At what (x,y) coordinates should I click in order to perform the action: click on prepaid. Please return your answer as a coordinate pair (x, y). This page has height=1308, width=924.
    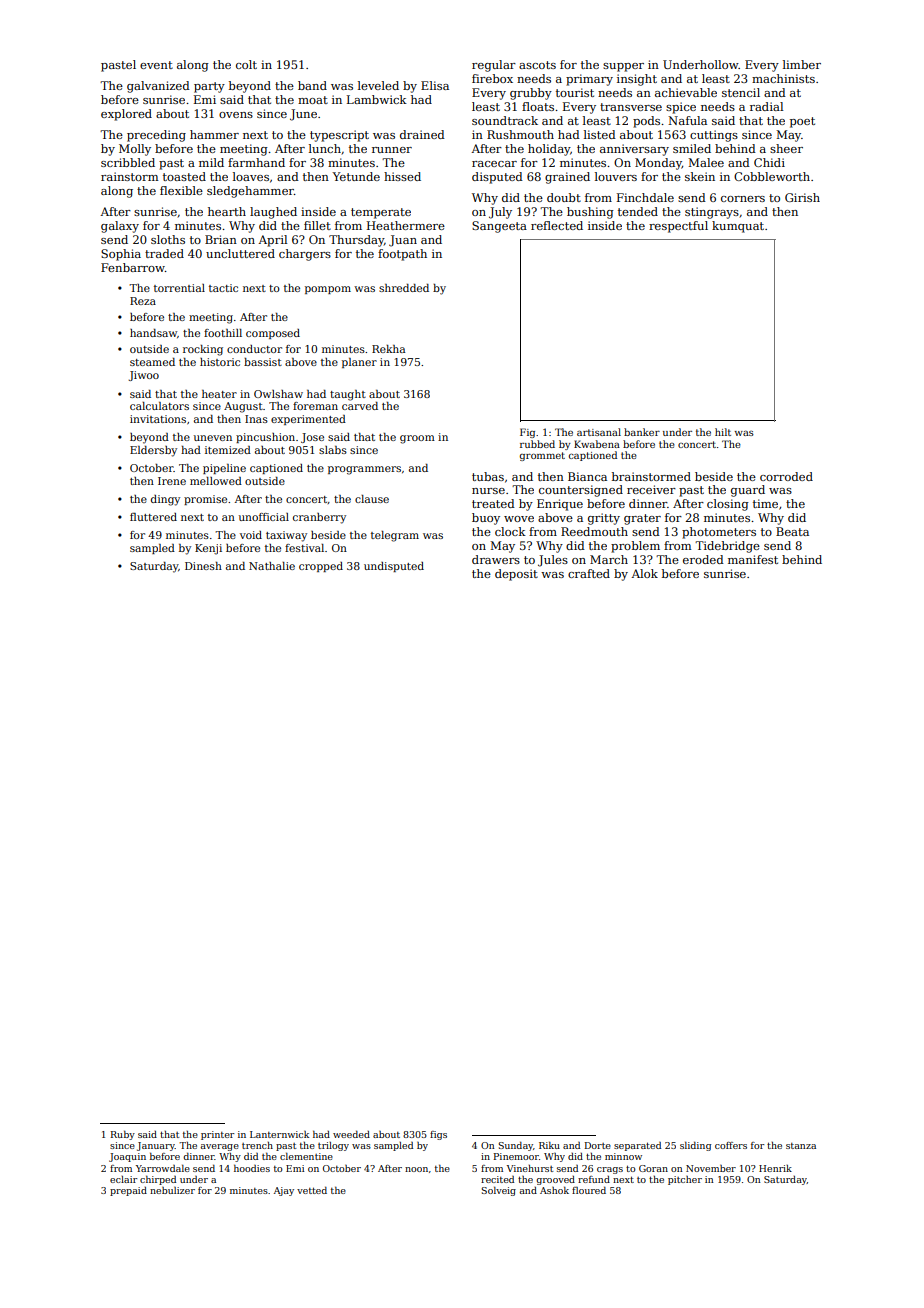
    Looking at the image, I should click on (128, 1191).
